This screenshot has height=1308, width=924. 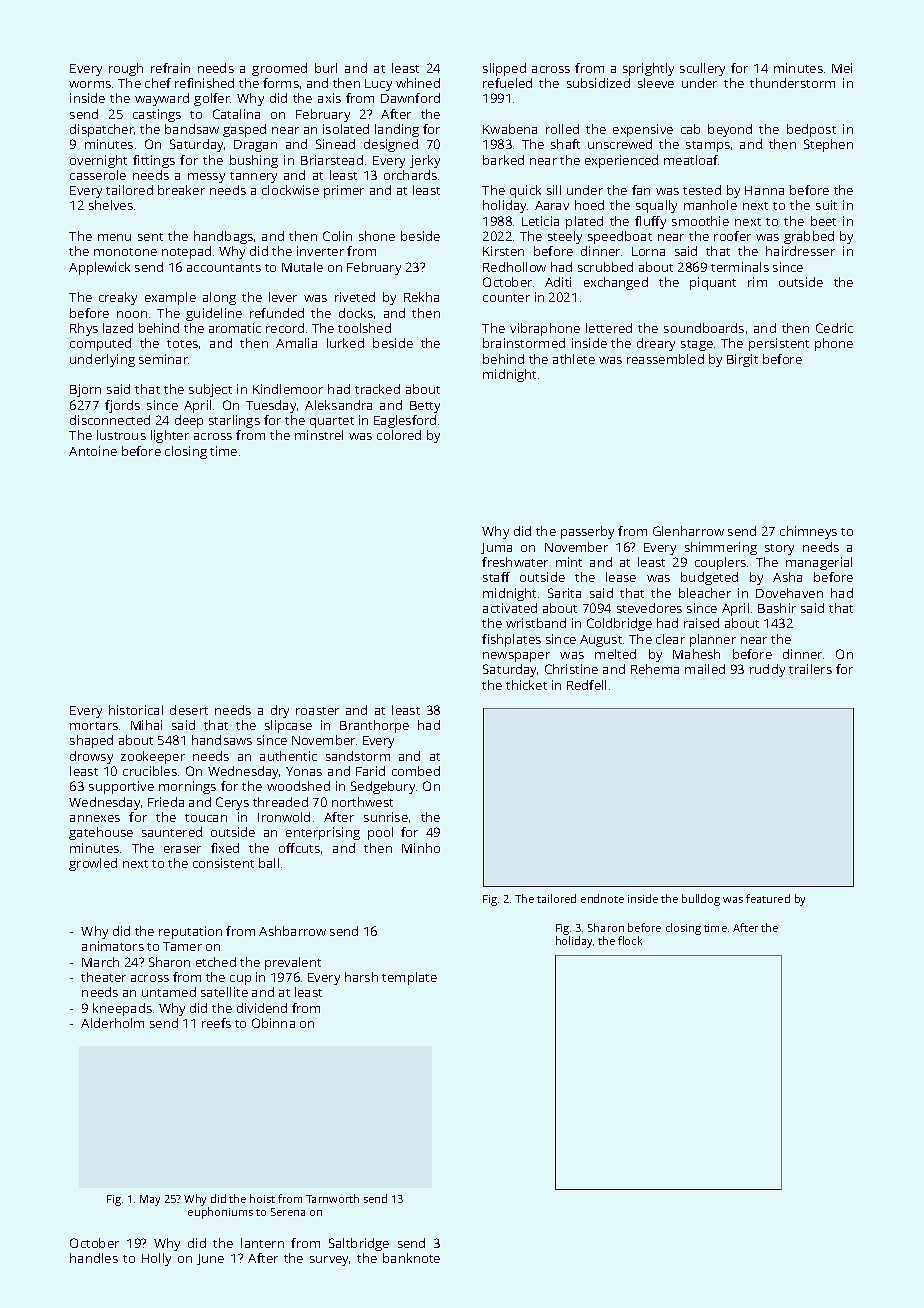 I want to click on Obinna, so click(x=273, y=1023).
